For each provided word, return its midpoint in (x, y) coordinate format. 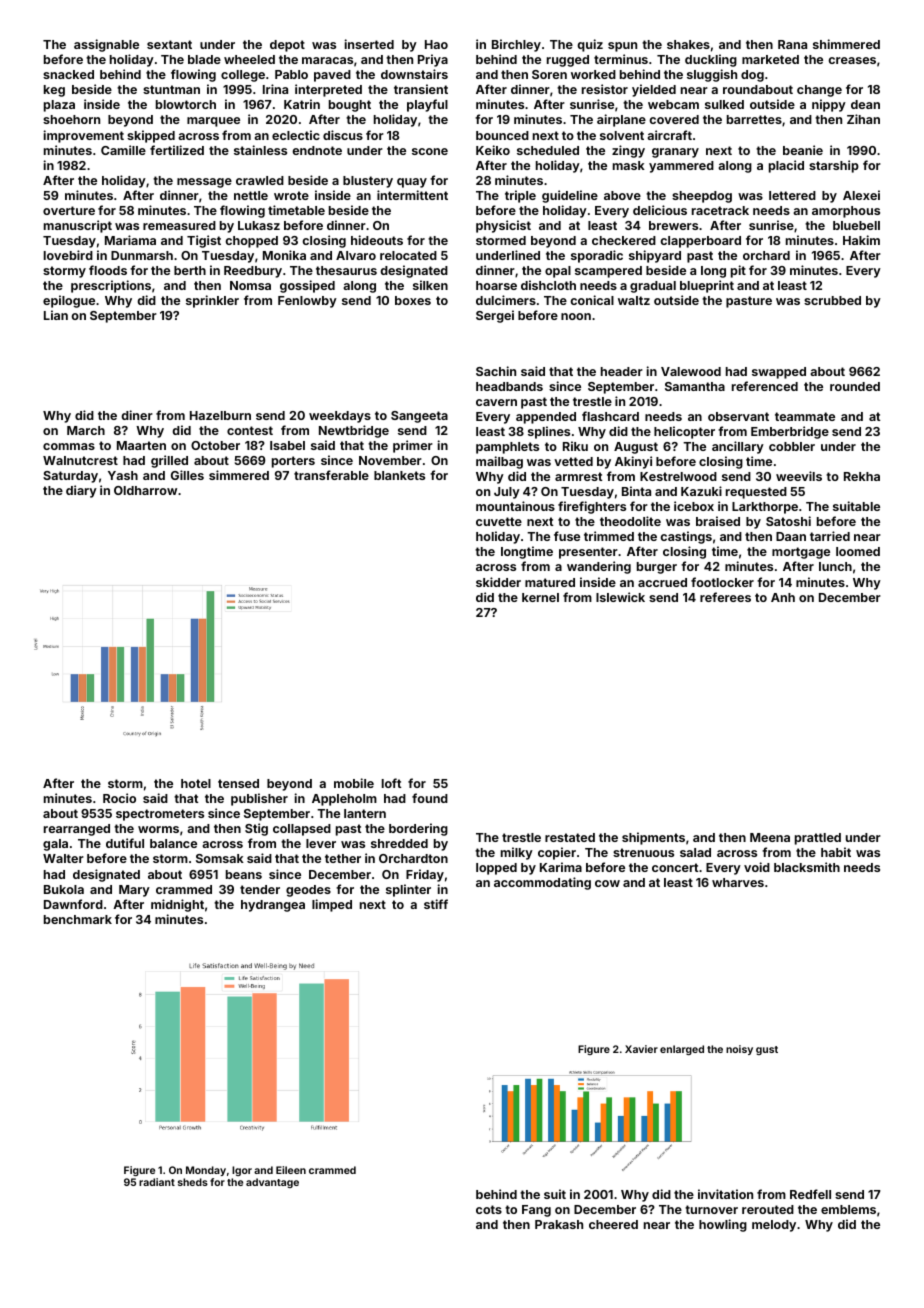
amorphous (846, 212)
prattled (818, 839)
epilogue (69, 301)
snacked (68, 74)
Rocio (119, 798)
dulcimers (506, 300)
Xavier (641, 1049)
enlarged (682, 1050)
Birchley (516, 45)
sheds (193, 1182)
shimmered (846, 44)
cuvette (499, 521)
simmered (239, 475)
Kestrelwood (678, 476)
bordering (418, 829)
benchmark (78, 919)
